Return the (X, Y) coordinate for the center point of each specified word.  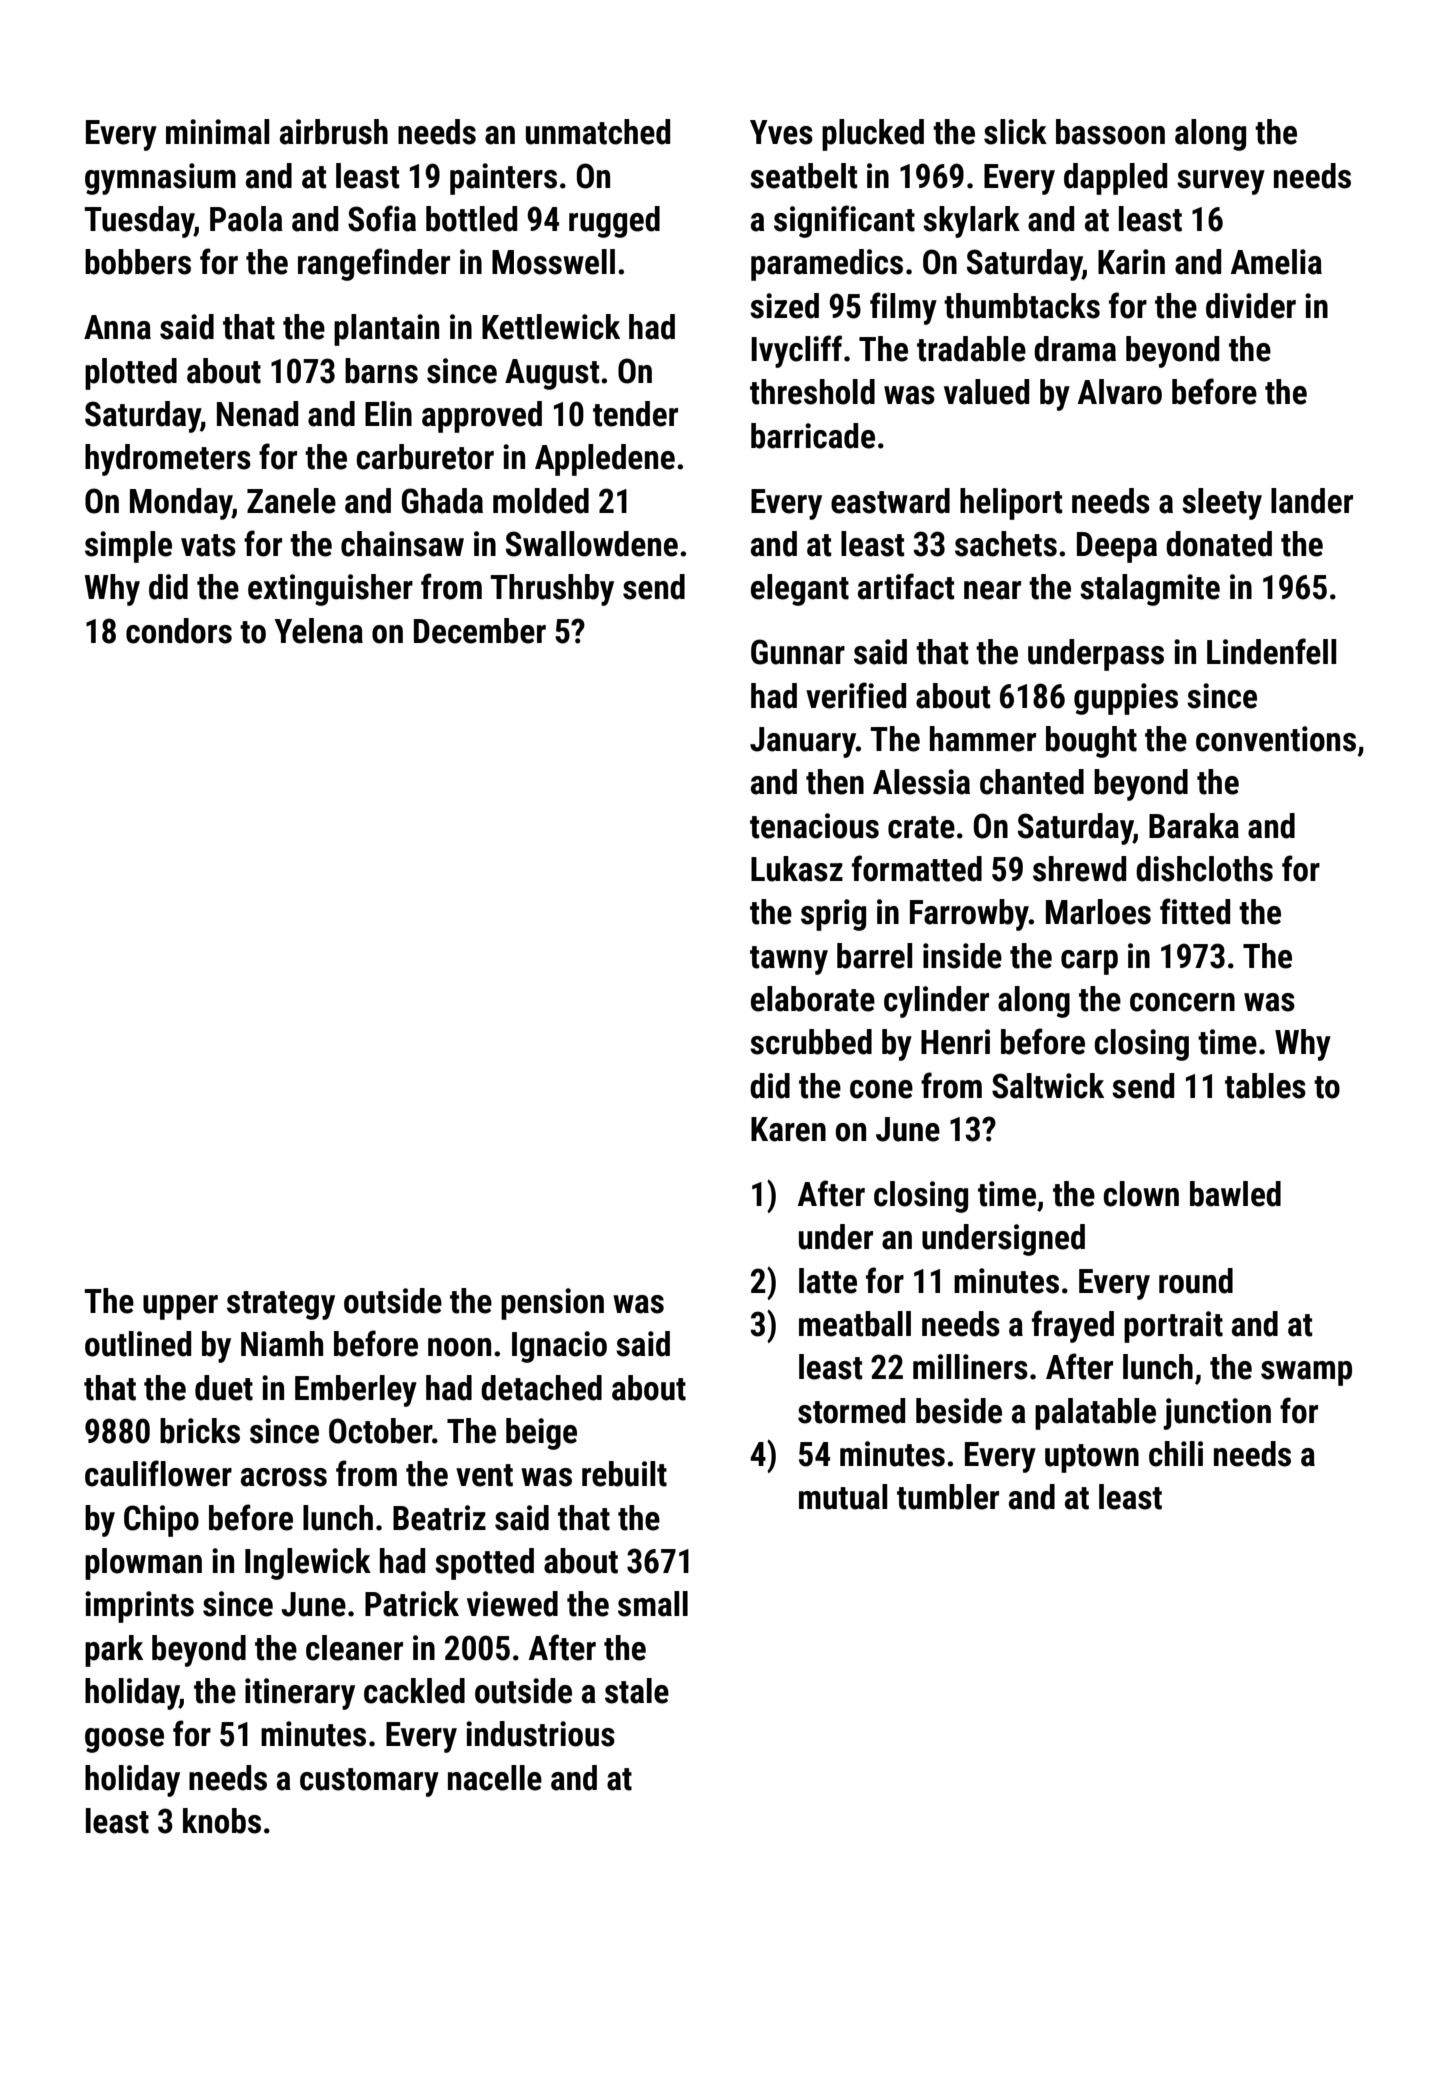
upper (180, 1307)
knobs (222, 1821)
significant (844, 221)
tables (1265, 1086)
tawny (789, 960)
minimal (217, 132)
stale (637, 1691)
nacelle (495, 1778)
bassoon (1110, 132)
